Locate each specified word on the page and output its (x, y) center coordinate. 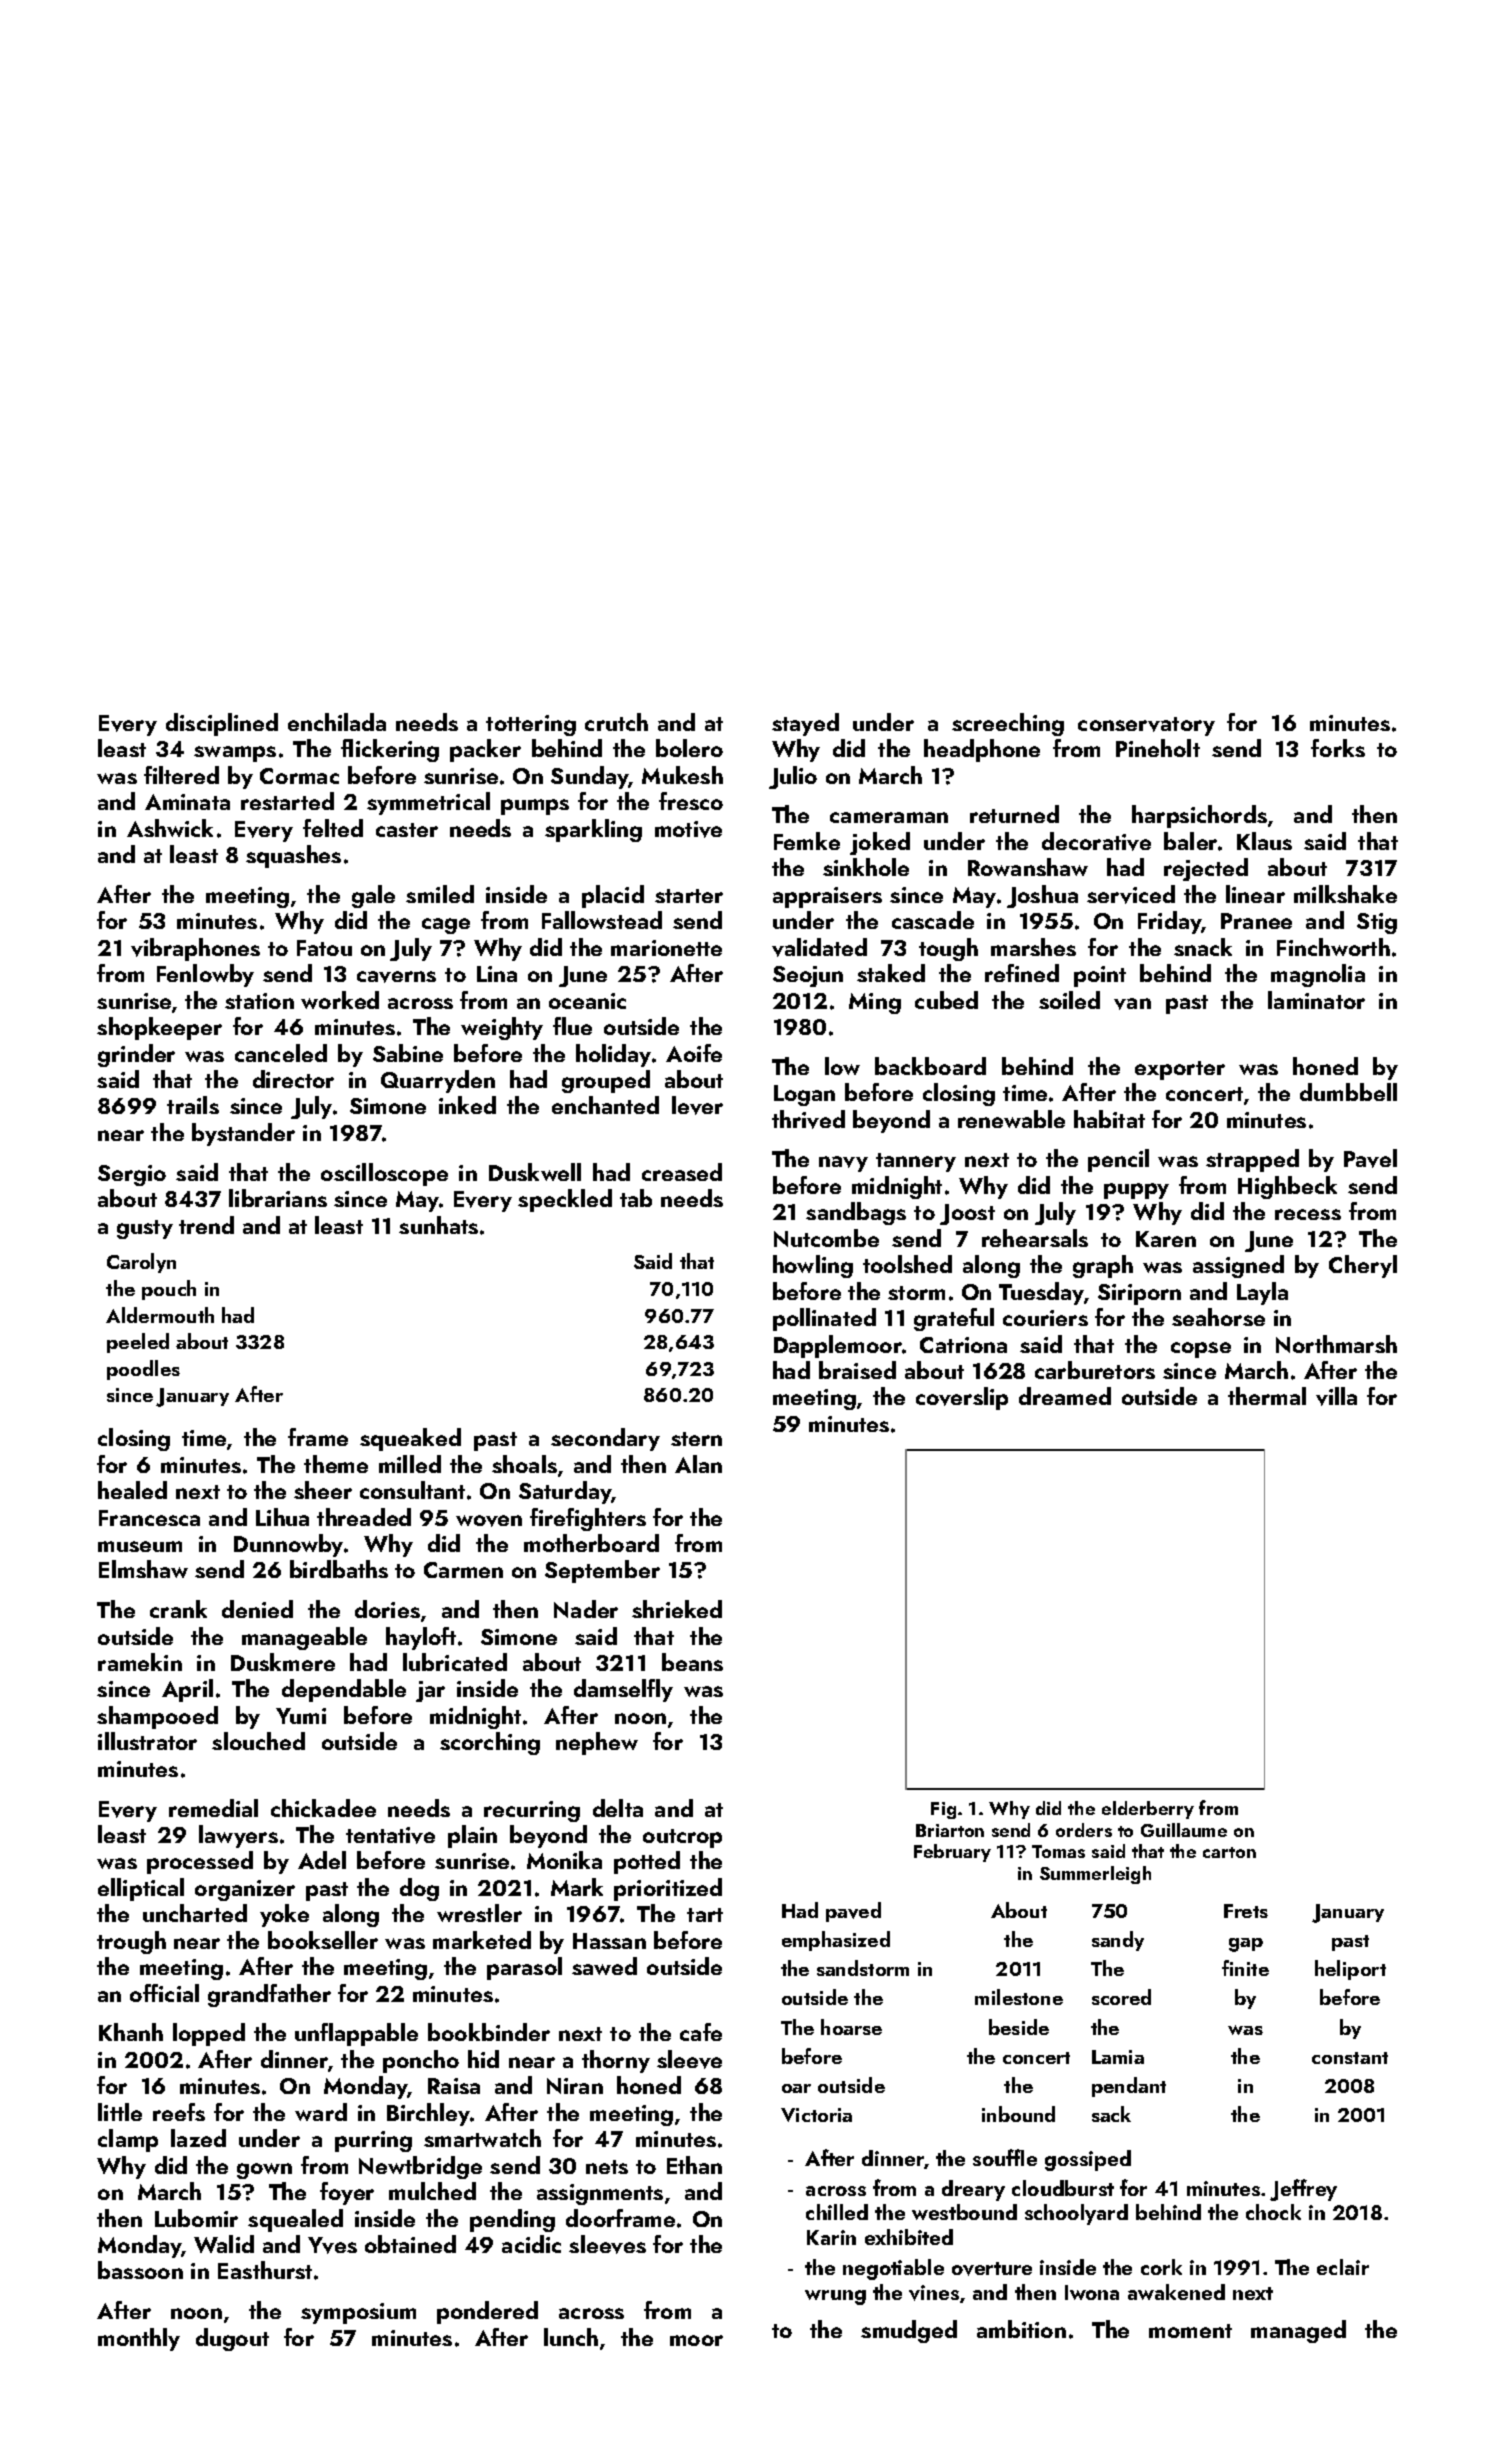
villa (1336, 1396)
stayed (805, 724)
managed (1298, 2331)
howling (813, 1266)
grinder (136, 1055)
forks (1338, 748)
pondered (487, 2312)
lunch (571, 2337)
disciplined (222, 724)
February (952, 1853)
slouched (258, 1741)
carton (1229, 1852)
